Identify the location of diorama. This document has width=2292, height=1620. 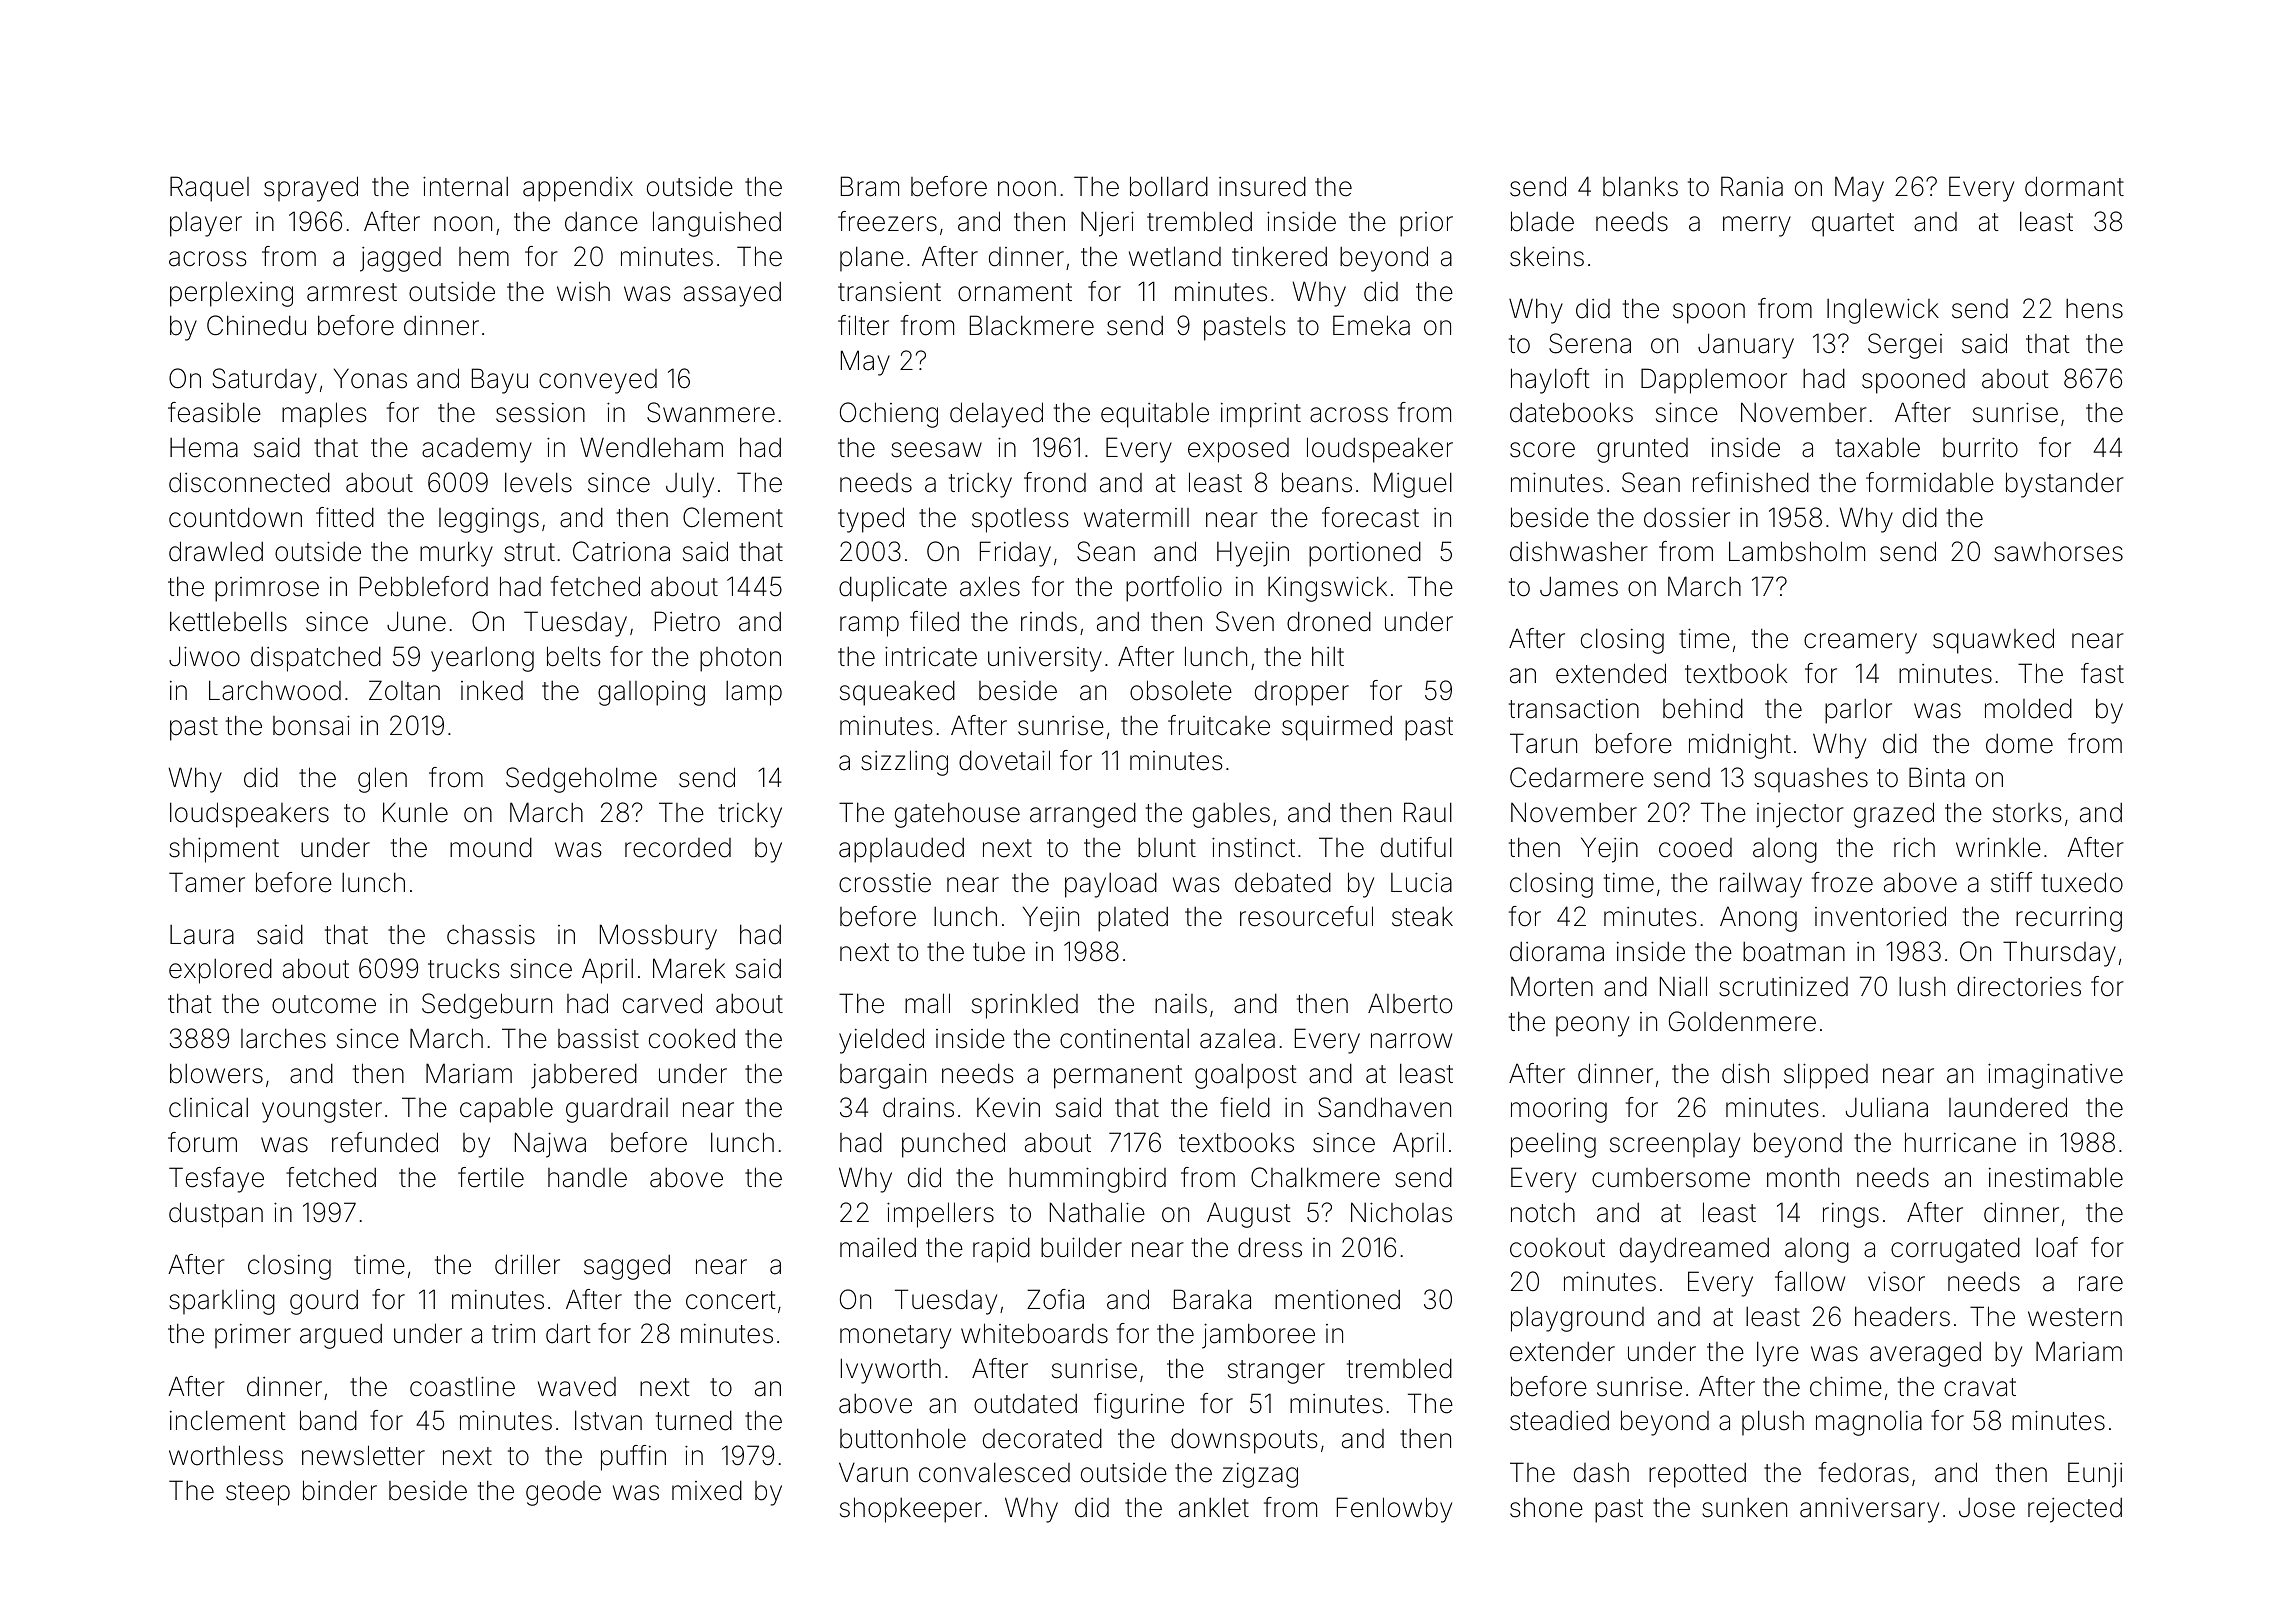
(1557, 952).
